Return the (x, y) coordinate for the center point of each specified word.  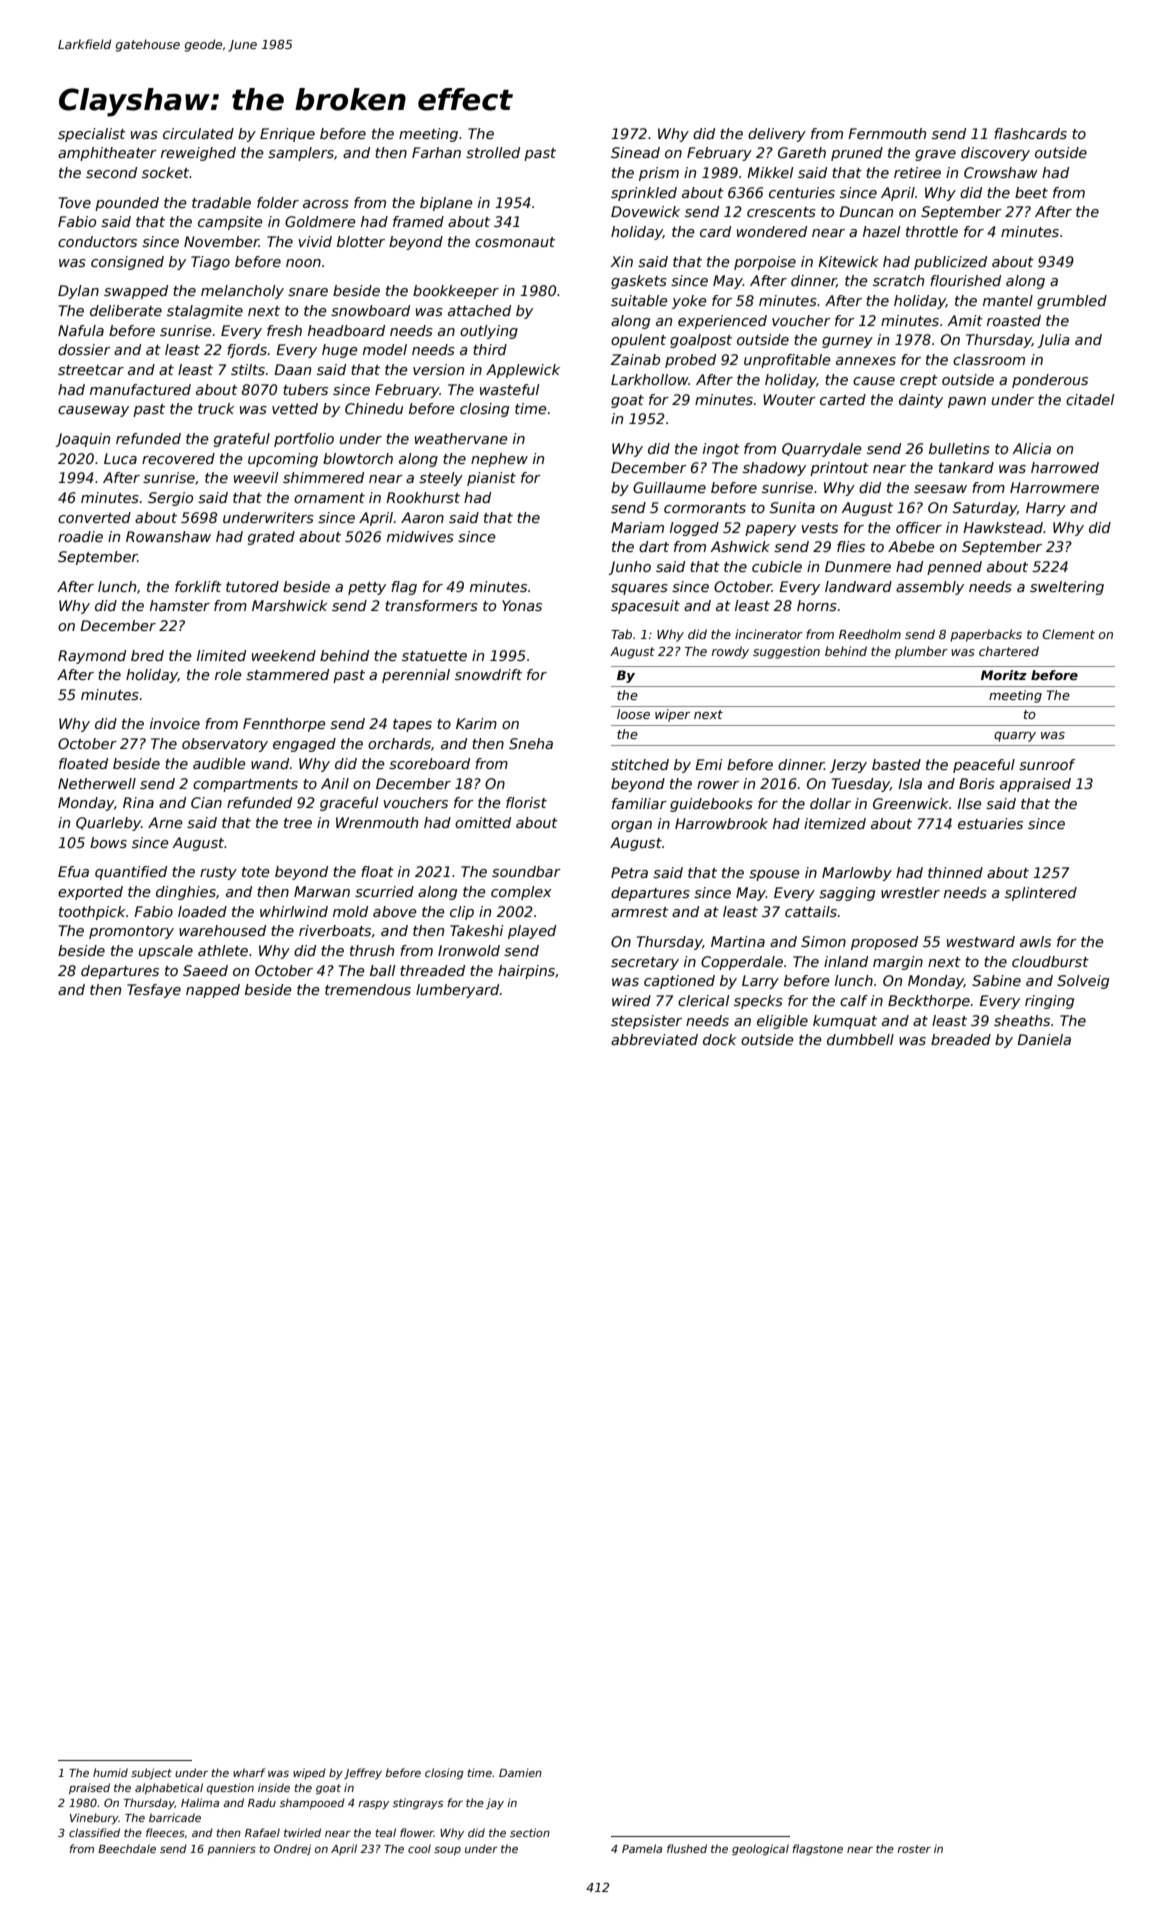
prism (659, 174)
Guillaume (669, 487)
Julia (1053, 341)
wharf (249, 1772)
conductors (97, 241)
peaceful (984, 766)
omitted (483, 822)
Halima (200, 1802)
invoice (175, 723)
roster (914, 1849)
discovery (995, 154)
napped (213, 991)
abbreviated (654, 1039)
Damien (520, 1772)
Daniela (1044, 1039)
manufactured (140, 389)
